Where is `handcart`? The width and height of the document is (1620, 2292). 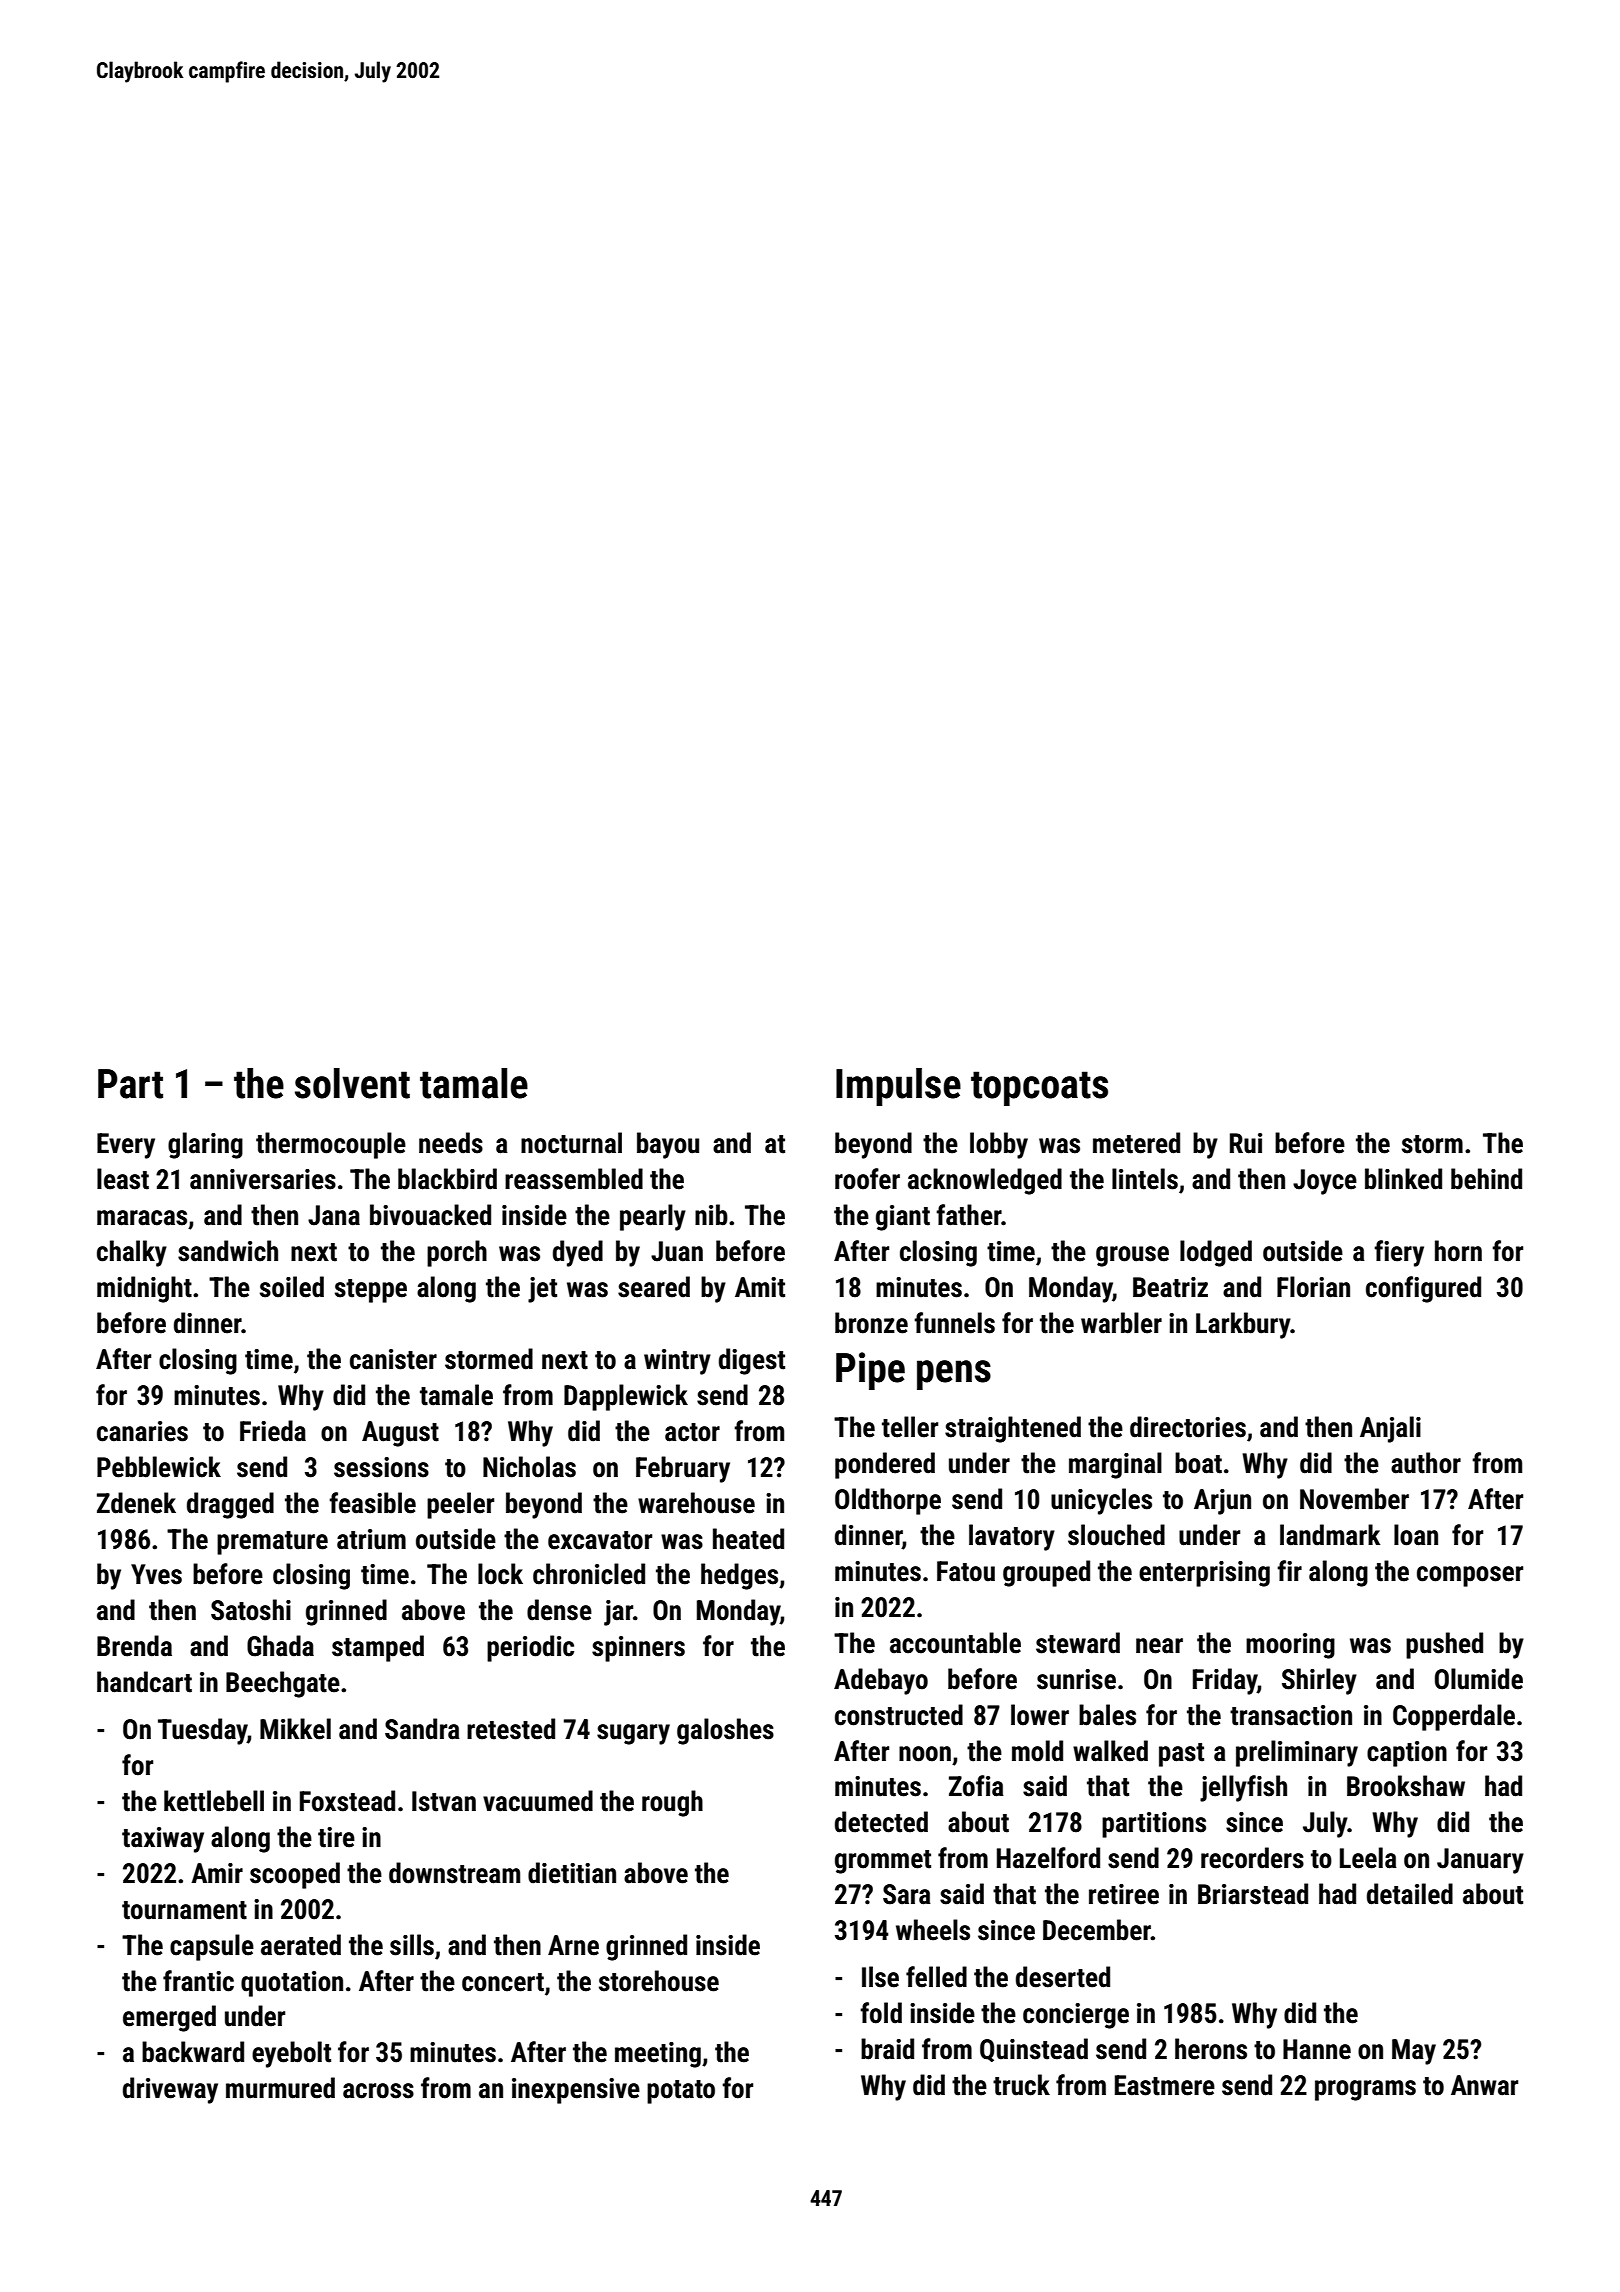 handcart is located at coordinates (144, 1682).
